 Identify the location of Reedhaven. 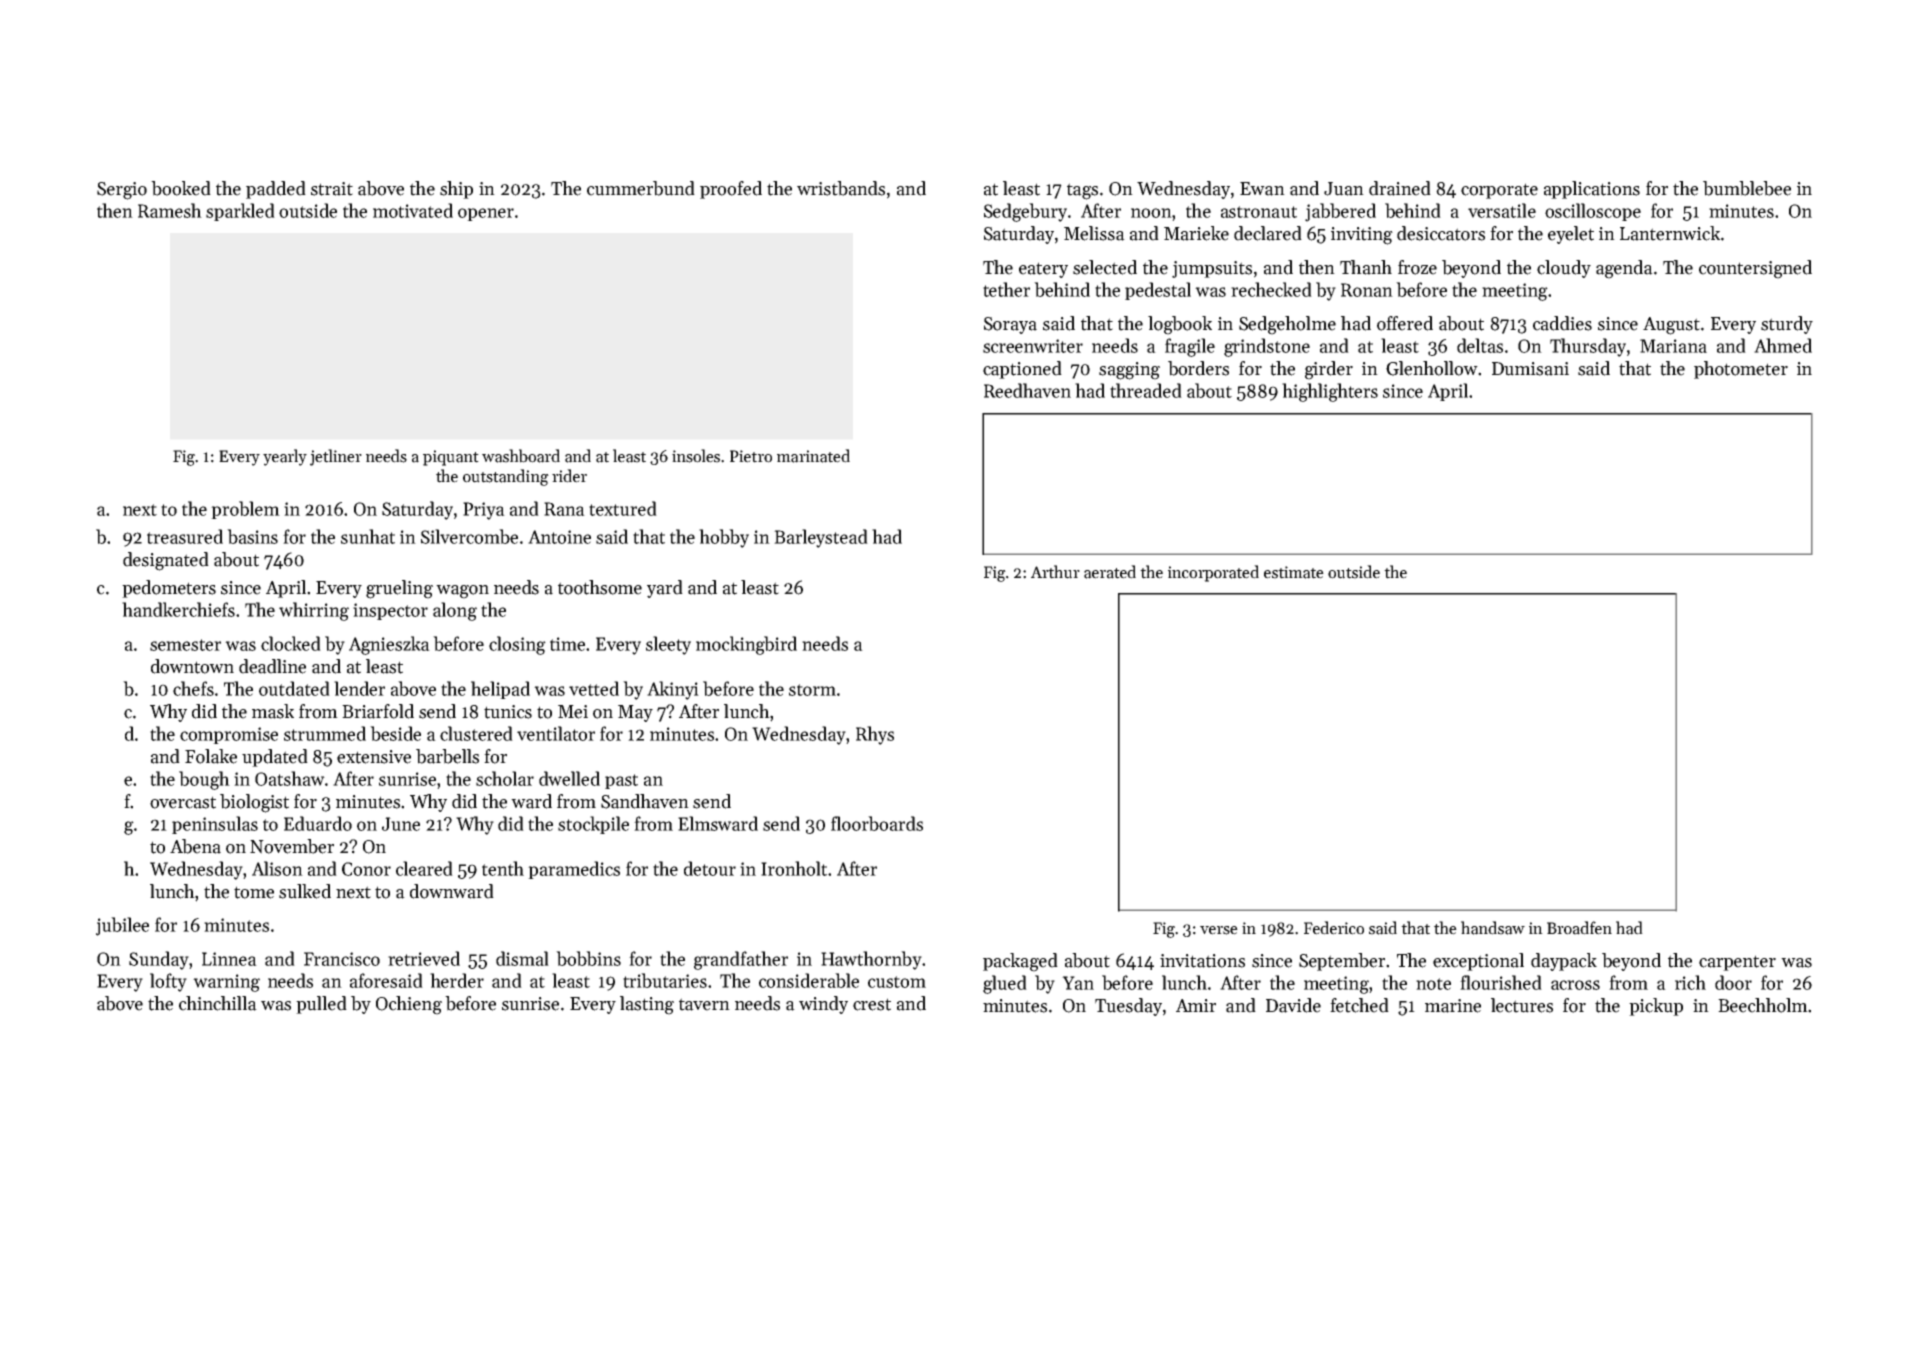
(1027, 390).
